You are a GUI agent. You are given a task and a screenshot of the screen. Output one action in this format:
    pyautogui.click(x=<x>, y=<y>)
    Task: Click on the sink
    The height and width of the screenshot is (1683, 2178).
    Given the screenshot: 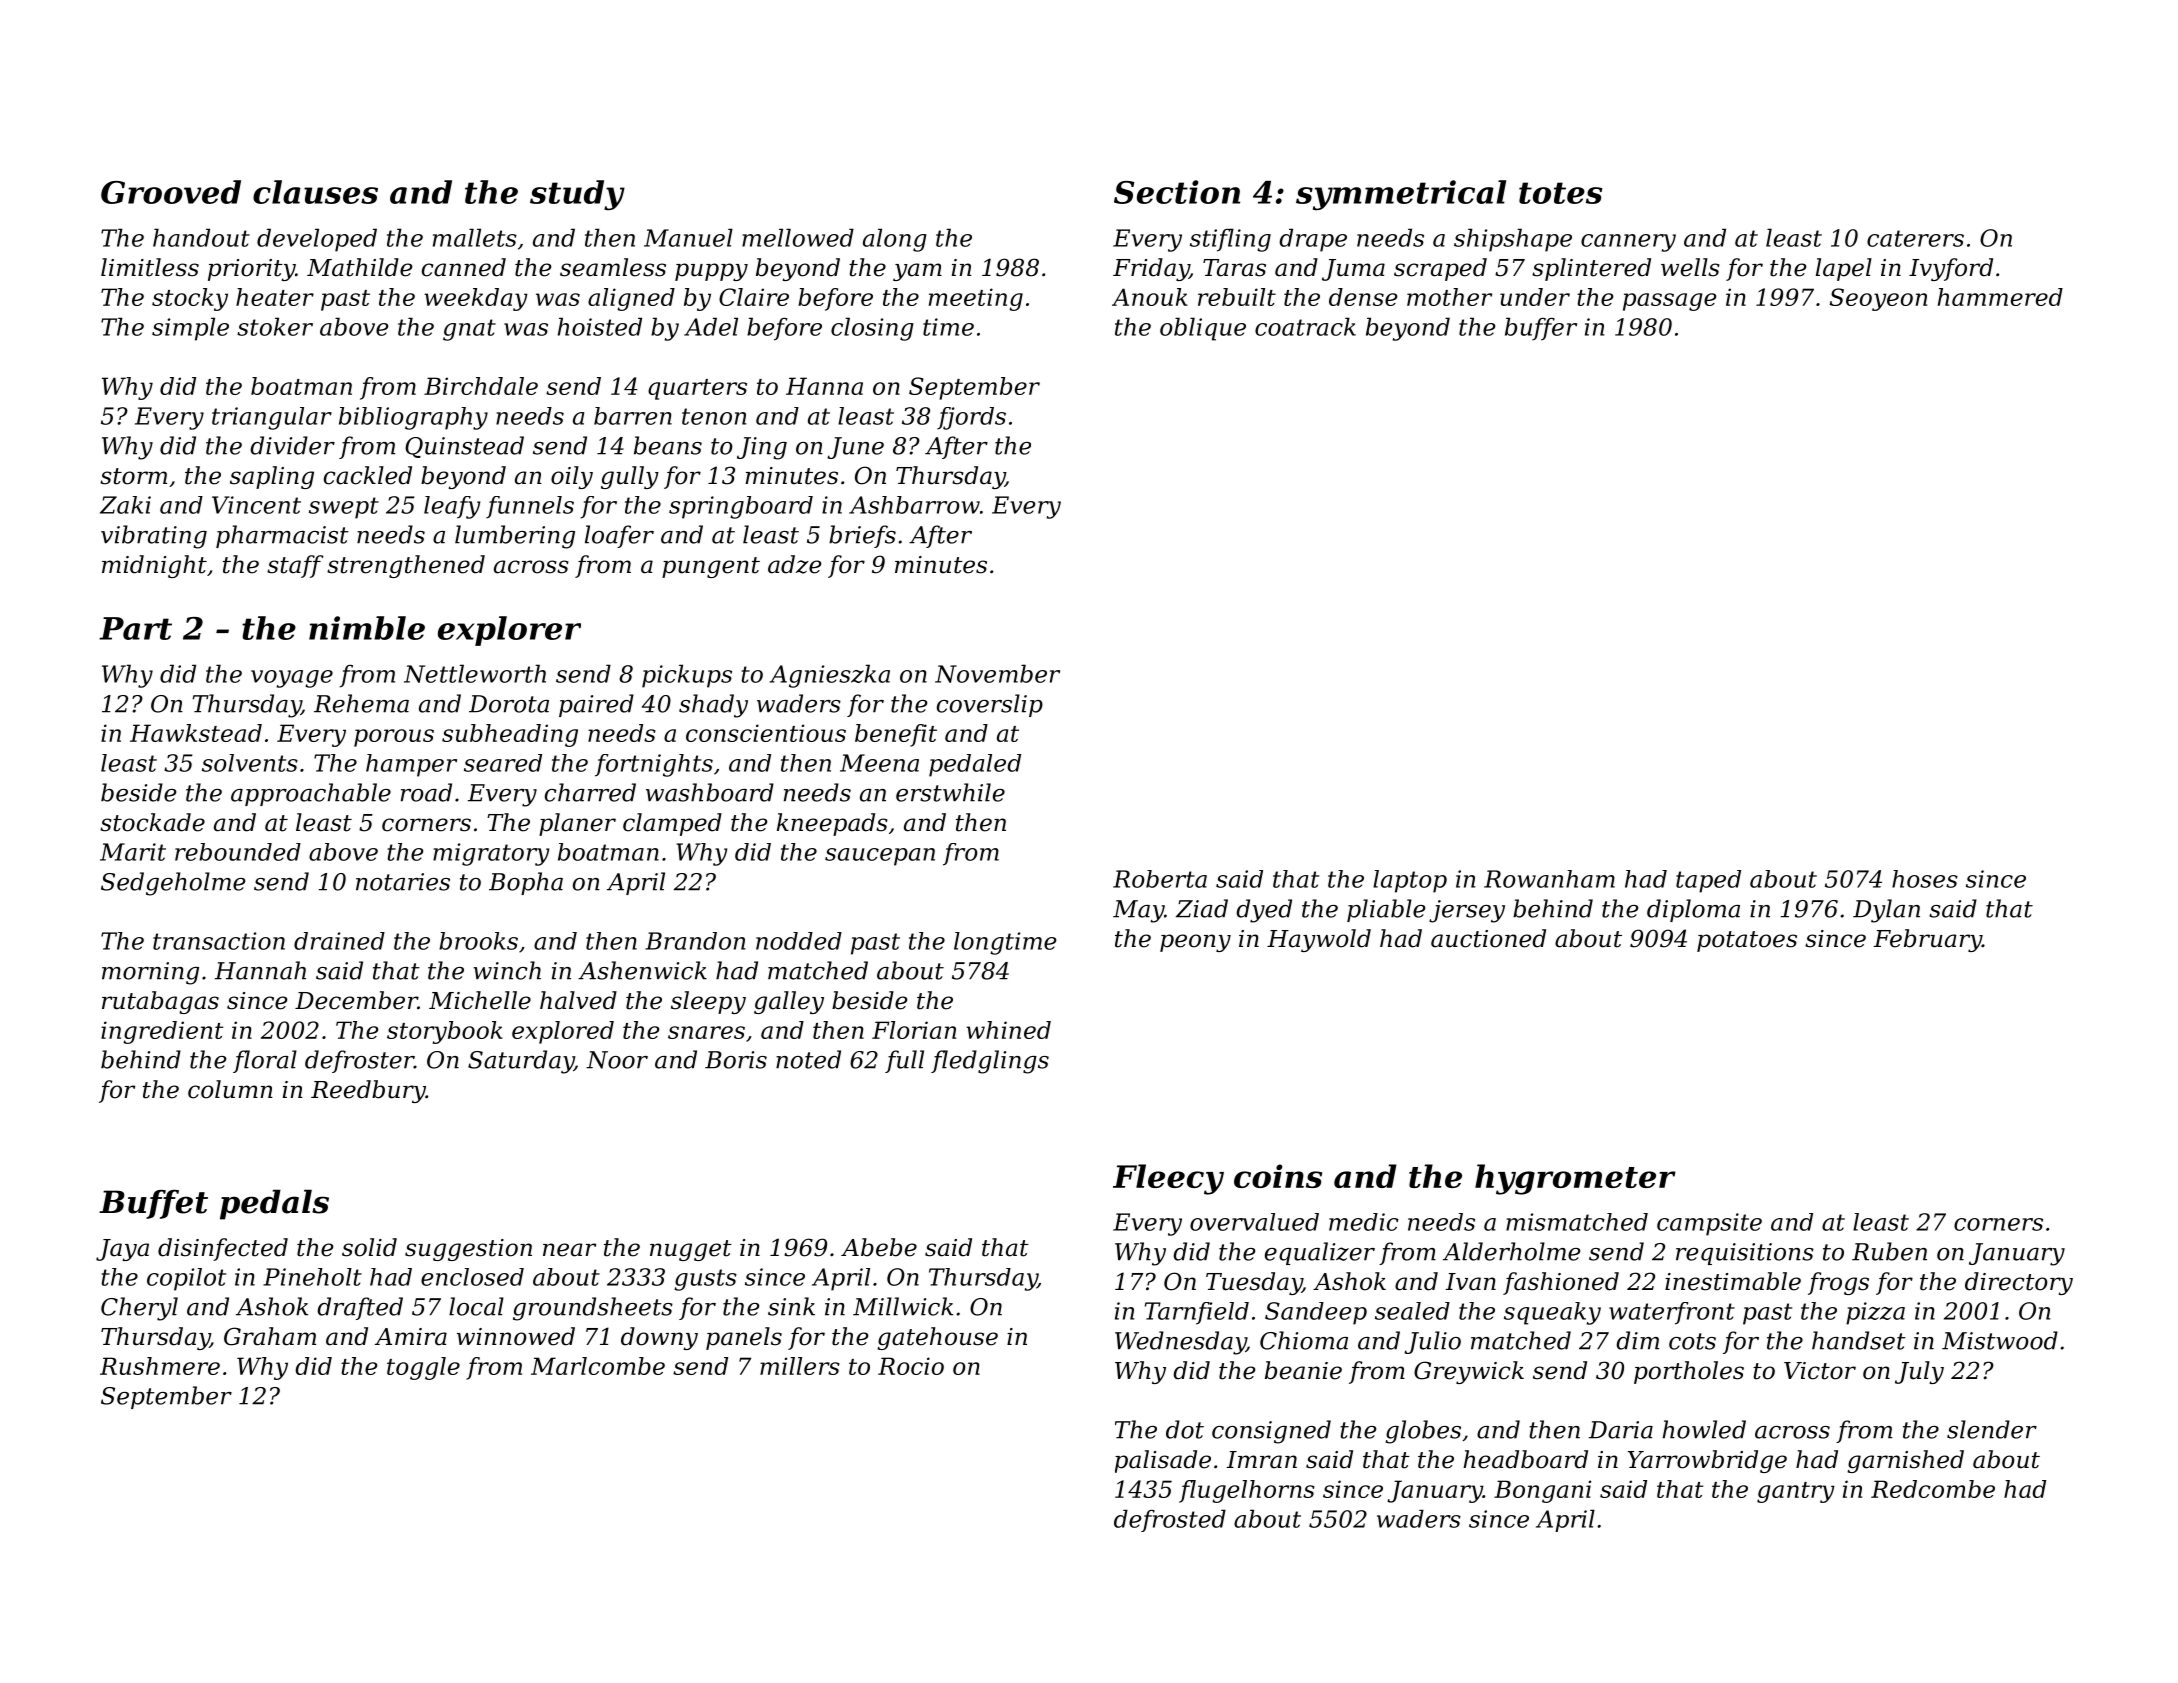 What is the action you would take?
    pyautogui.click(x=791, y=1306)
